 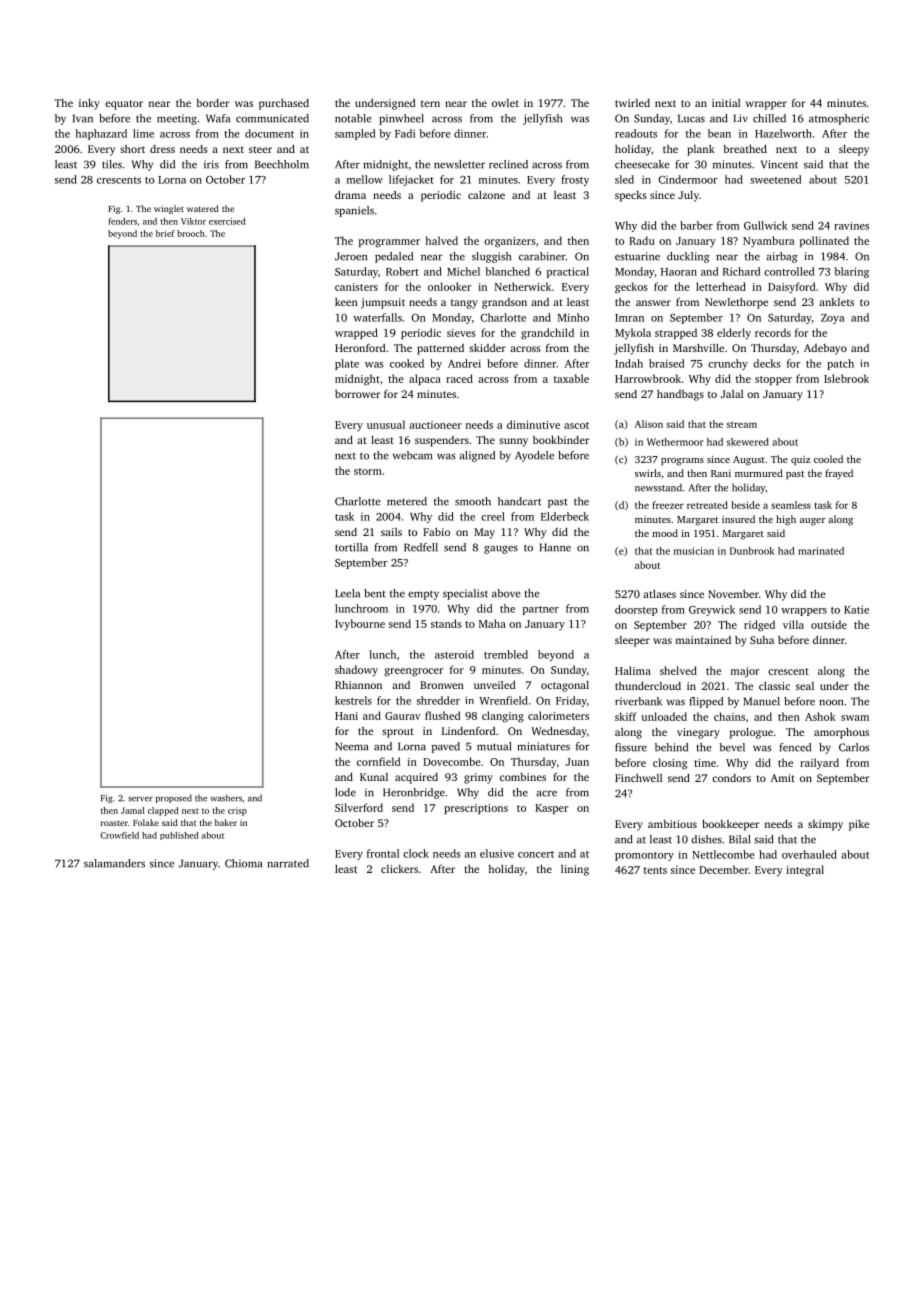 What do you see at coordinates (688, 196) in the image?
I see `July` at bounding box center [688, 196].
